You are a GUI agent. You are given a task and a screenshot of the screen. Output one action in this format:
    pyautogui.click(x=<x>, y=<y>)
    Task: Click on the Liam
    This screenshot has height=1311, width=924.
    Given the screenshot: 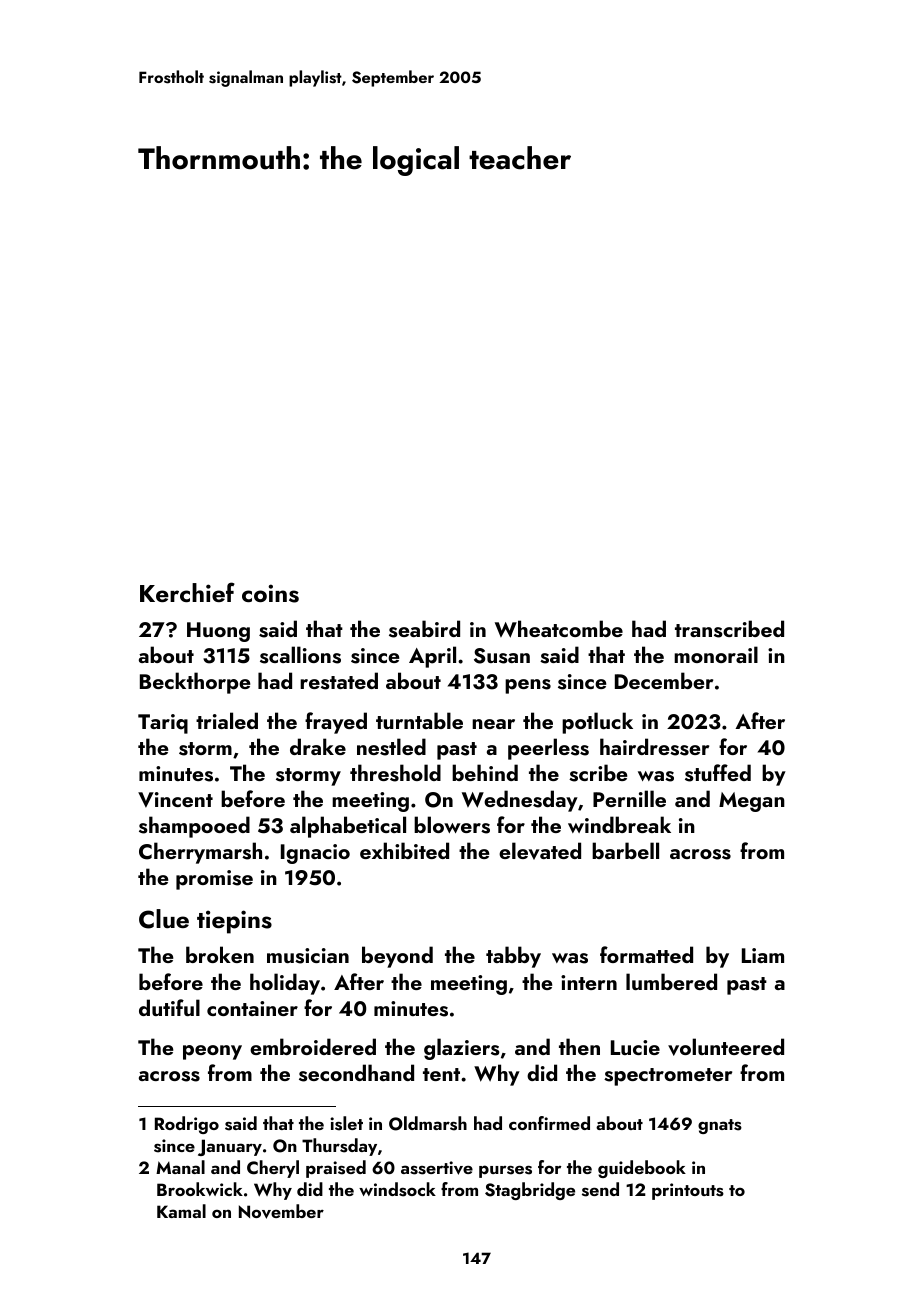 What is the action you would take?
    pyautogui.click(x=763, y=955)
